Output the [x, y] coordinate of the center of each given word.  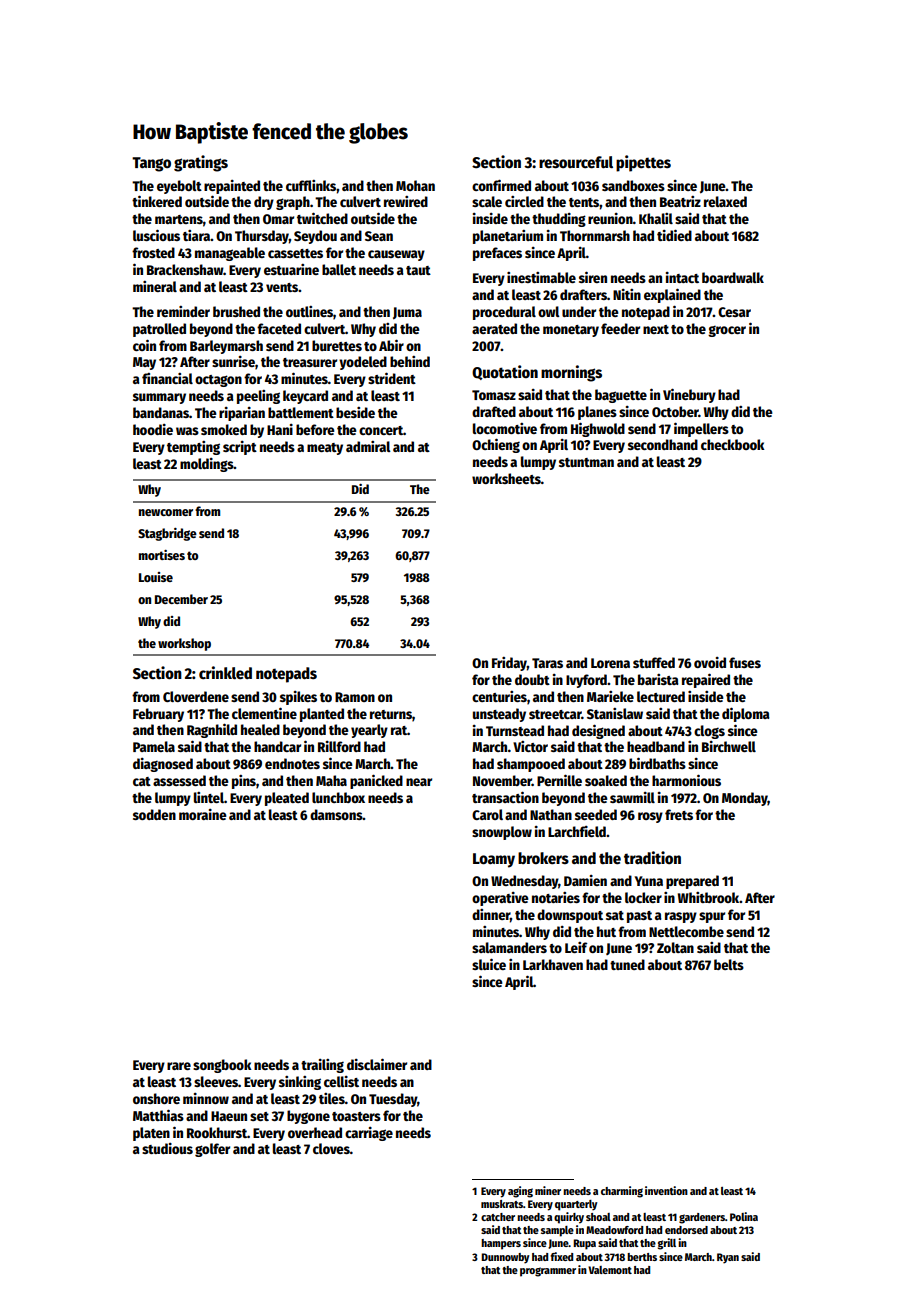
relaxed [725, 201]
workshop [184, 644]
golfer [212, 1150]
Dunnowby [505, 1258]
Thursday [262, 237]
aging [520, 1192]
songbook [222, 1066]
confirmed [501, 185]
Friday [509, 664]
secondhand [663, 444]
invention [666, 1190]
